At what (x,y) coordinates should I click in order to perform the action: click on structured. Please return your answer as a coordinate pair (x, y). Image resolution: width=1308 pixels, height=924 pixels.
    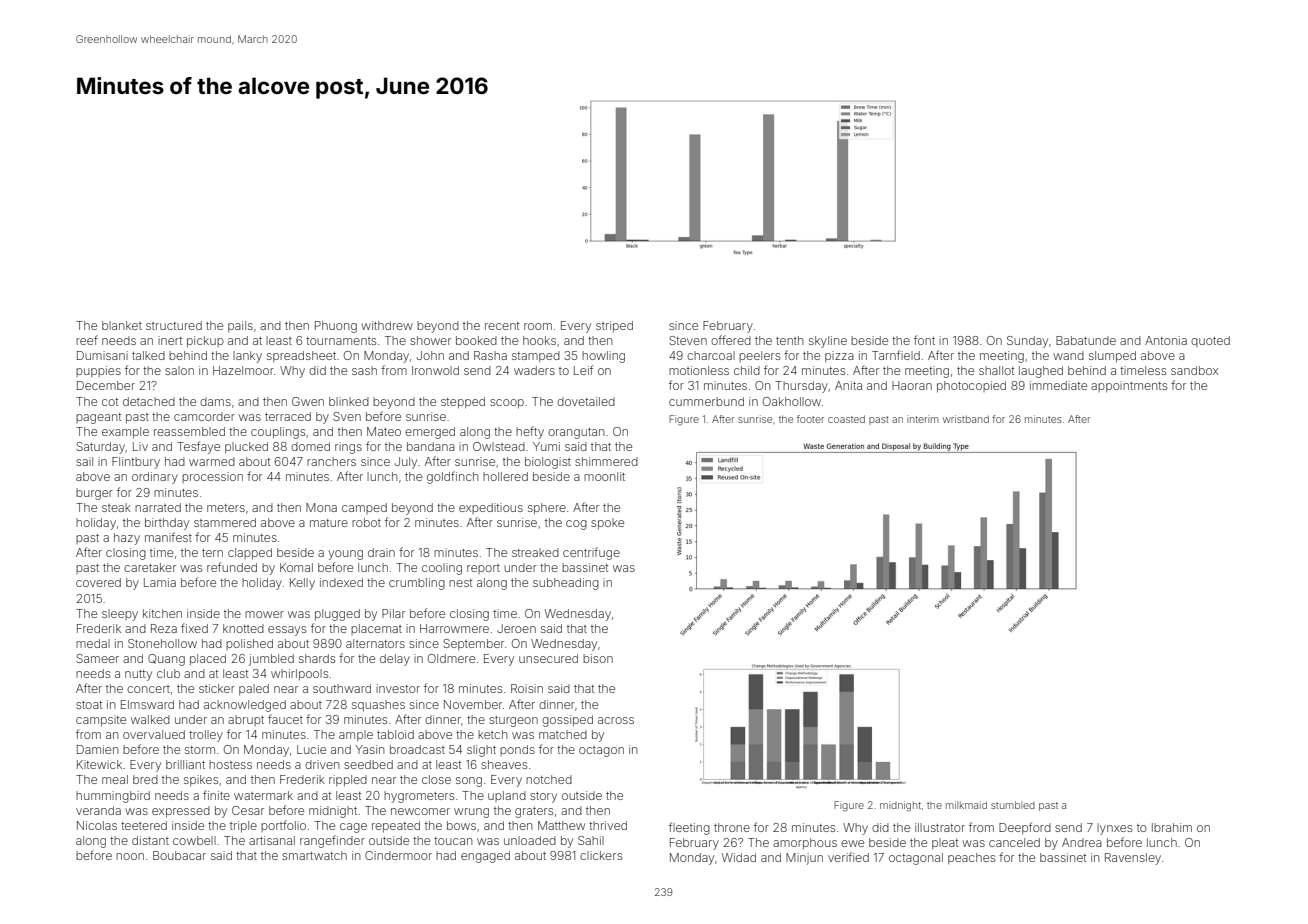
    Looking at the image, I should click on (174, 325).
